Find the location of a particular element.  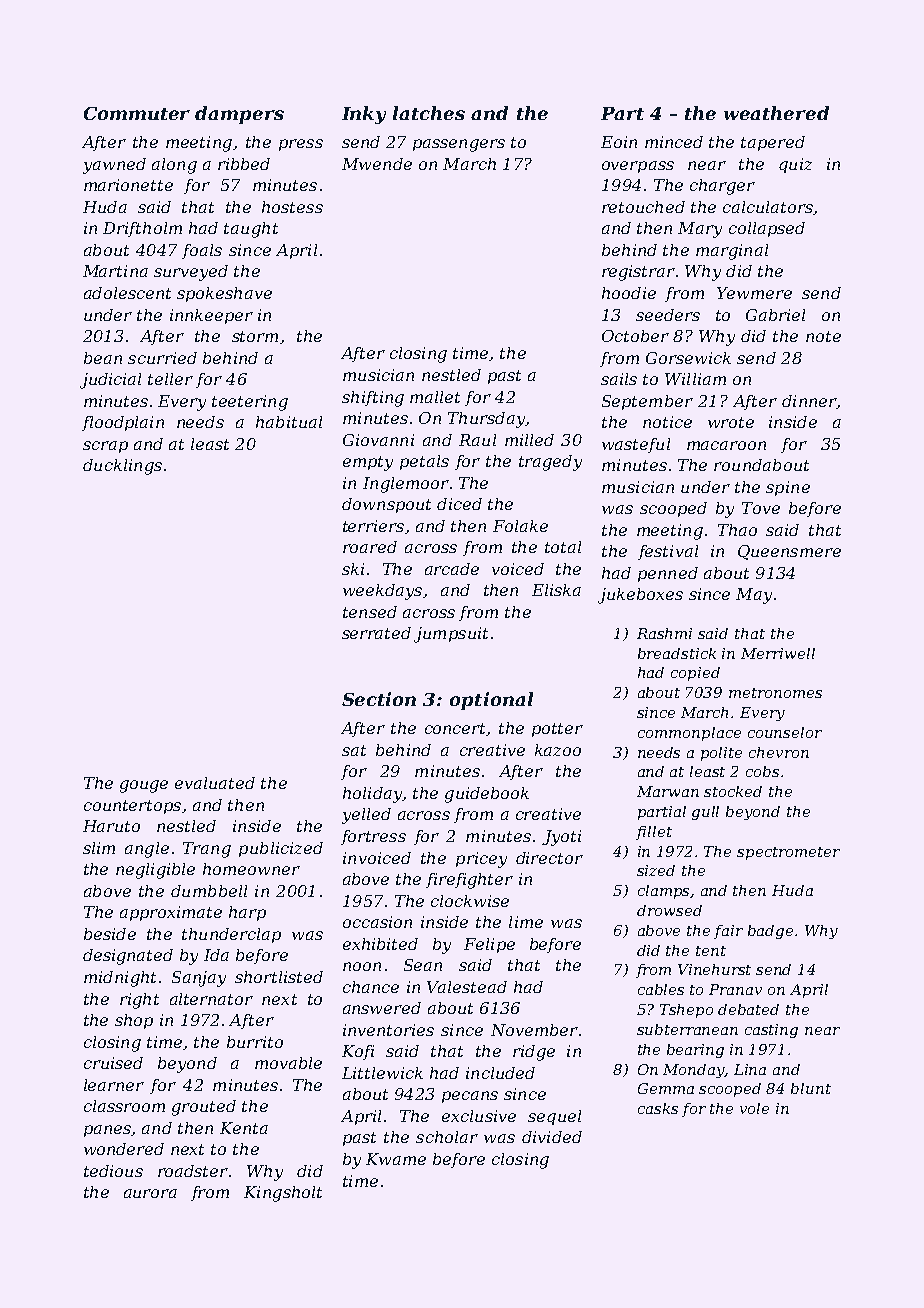

Eoin is located at coordinates (619, 142).
